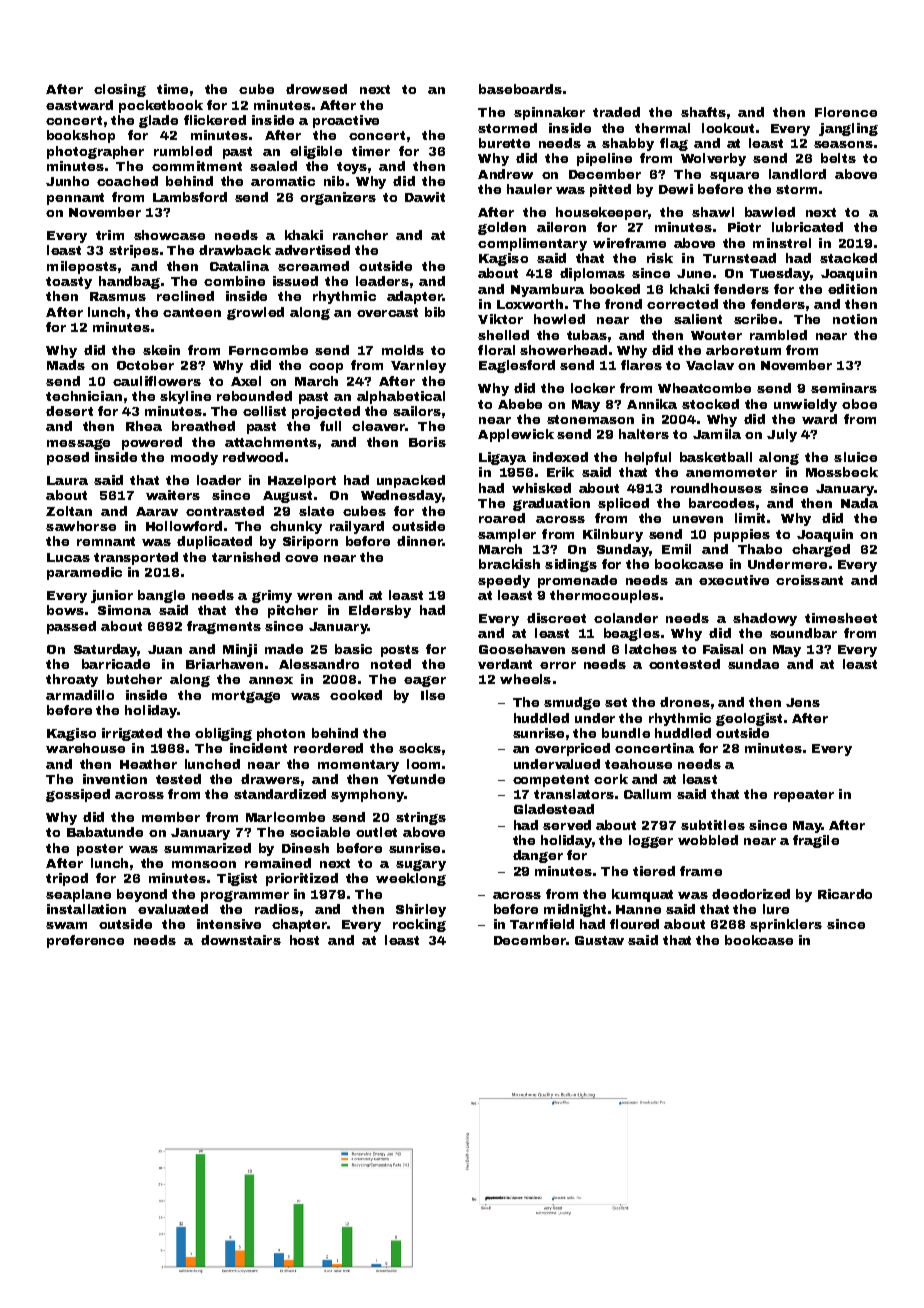 This screenshot has height=1308, width=924. What do you see at coordinates (425, 197) in the screenshot?
I see `Dawit` at bounding box center [425, 197].
